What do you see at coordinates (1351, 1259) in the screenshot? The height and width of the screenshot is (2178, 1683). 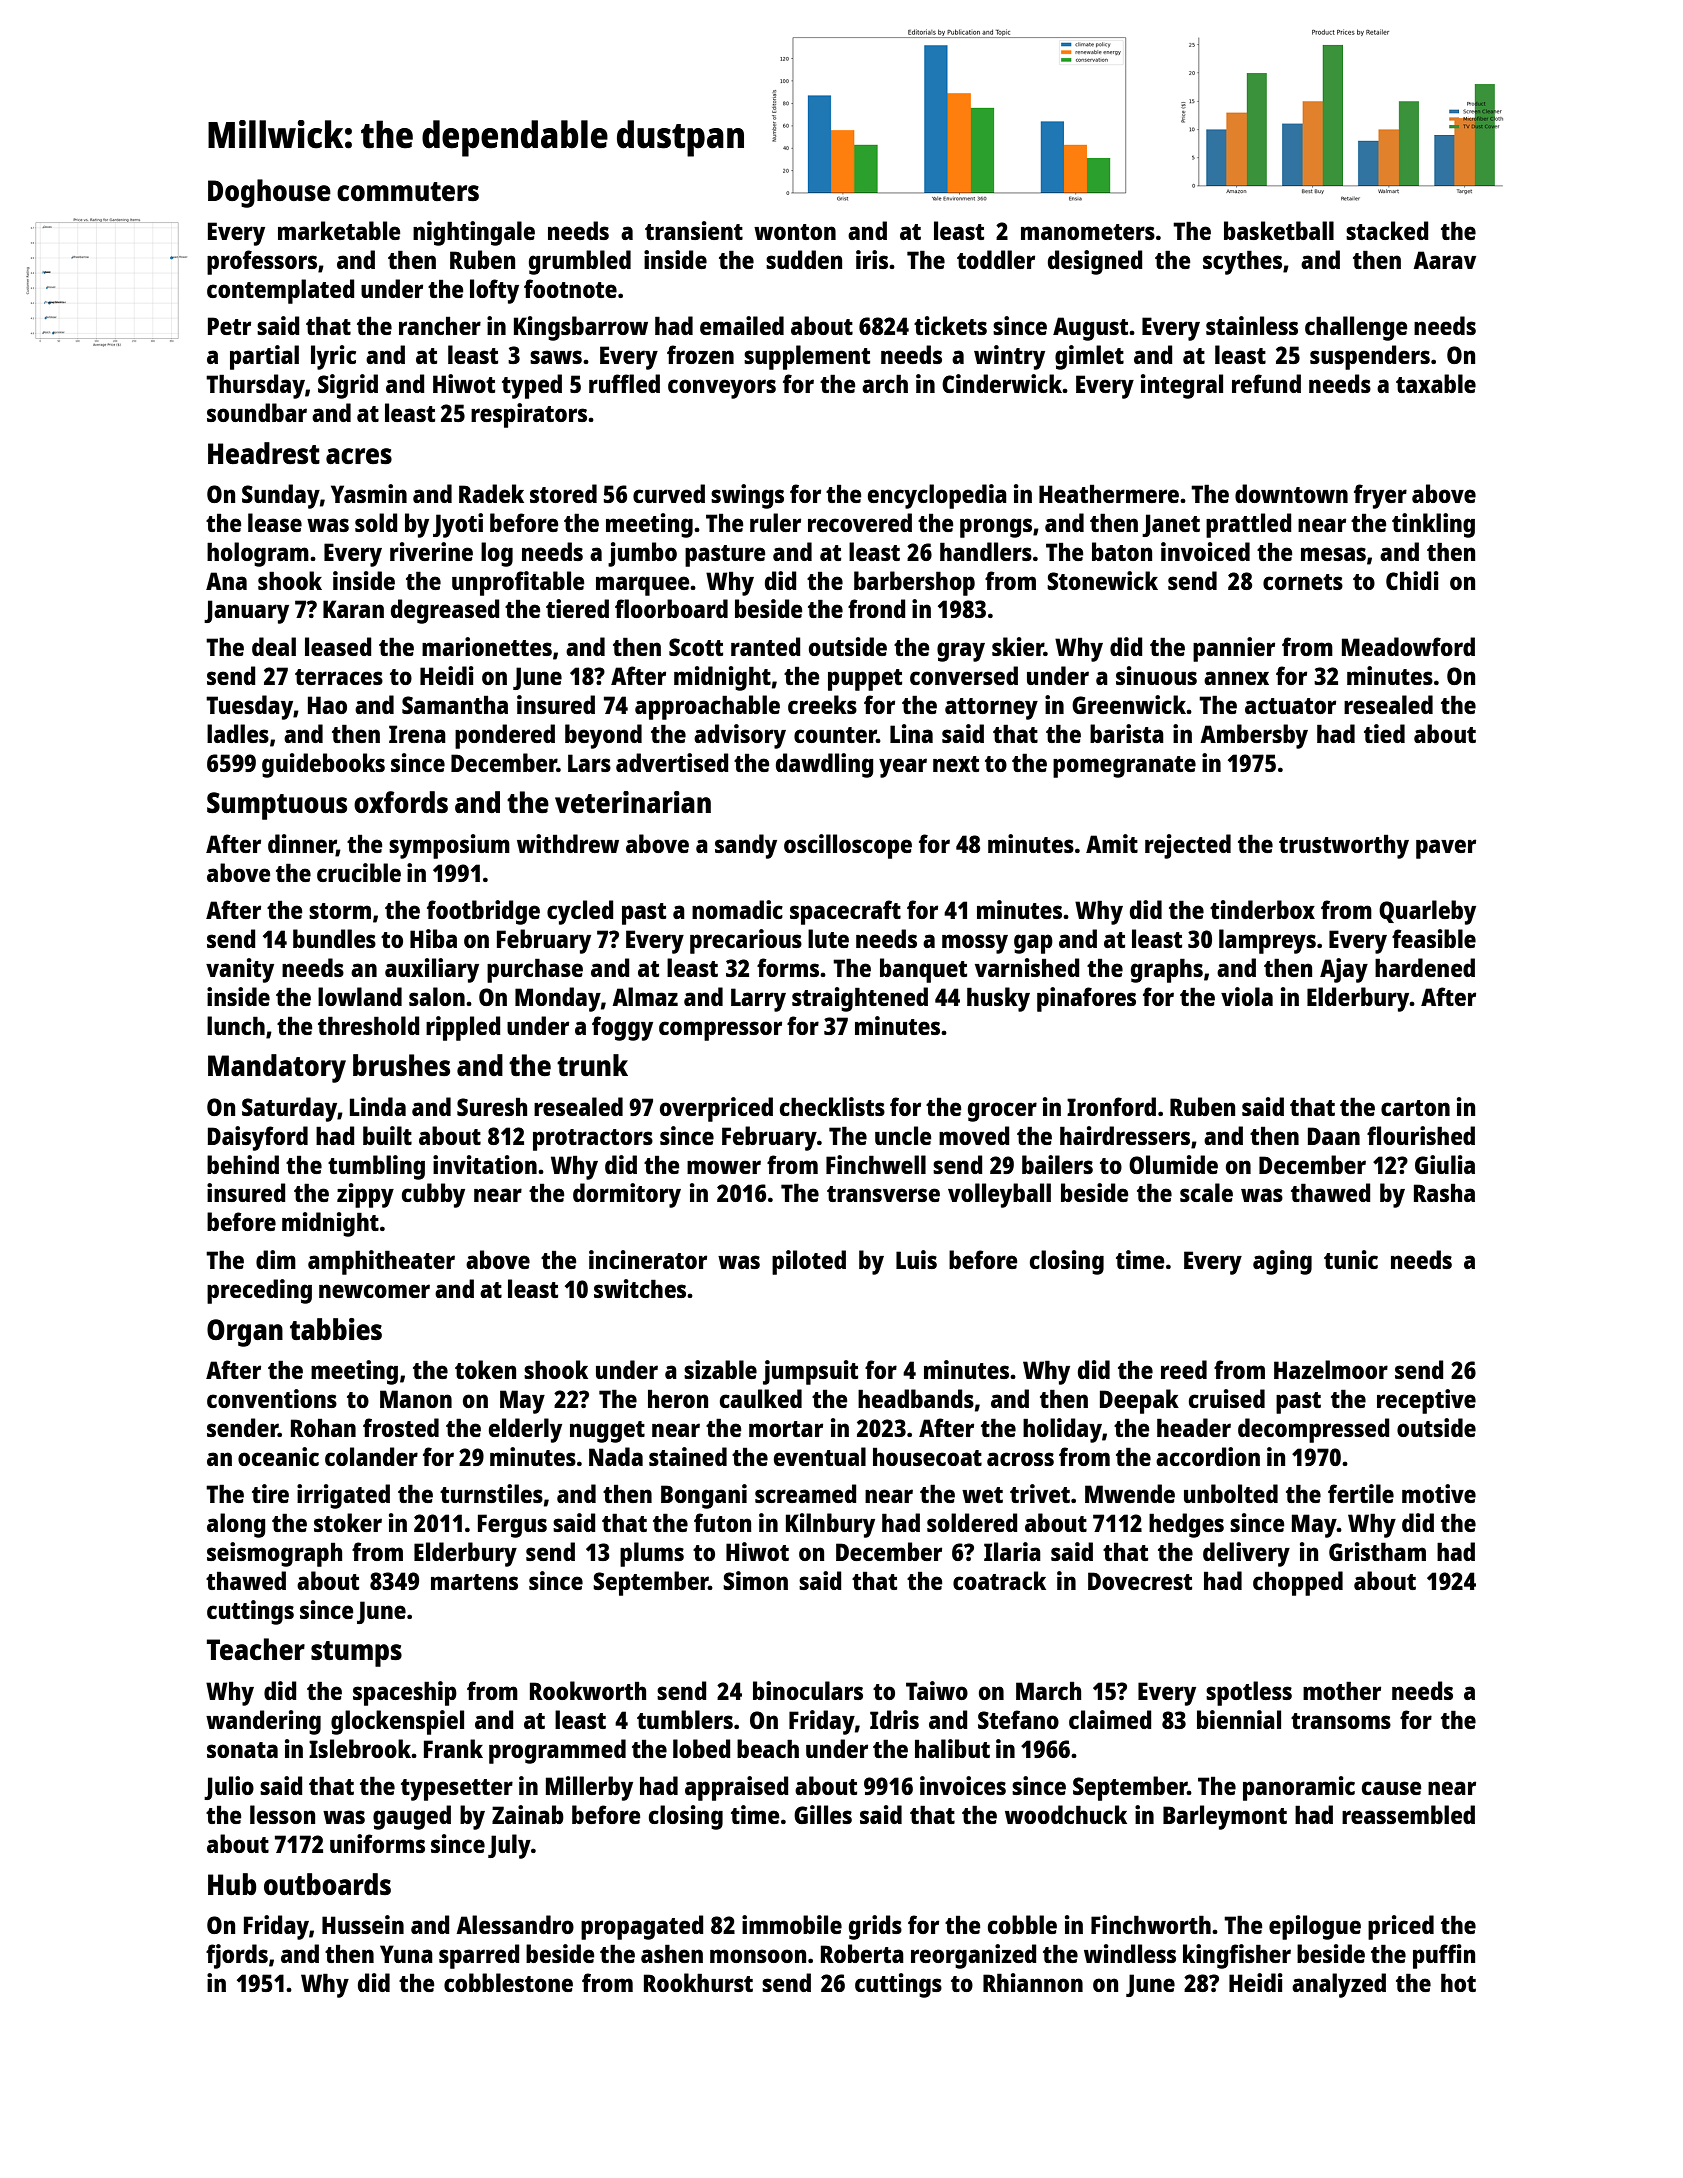 I see `tunic` at bounding box center [1351, 1259].
